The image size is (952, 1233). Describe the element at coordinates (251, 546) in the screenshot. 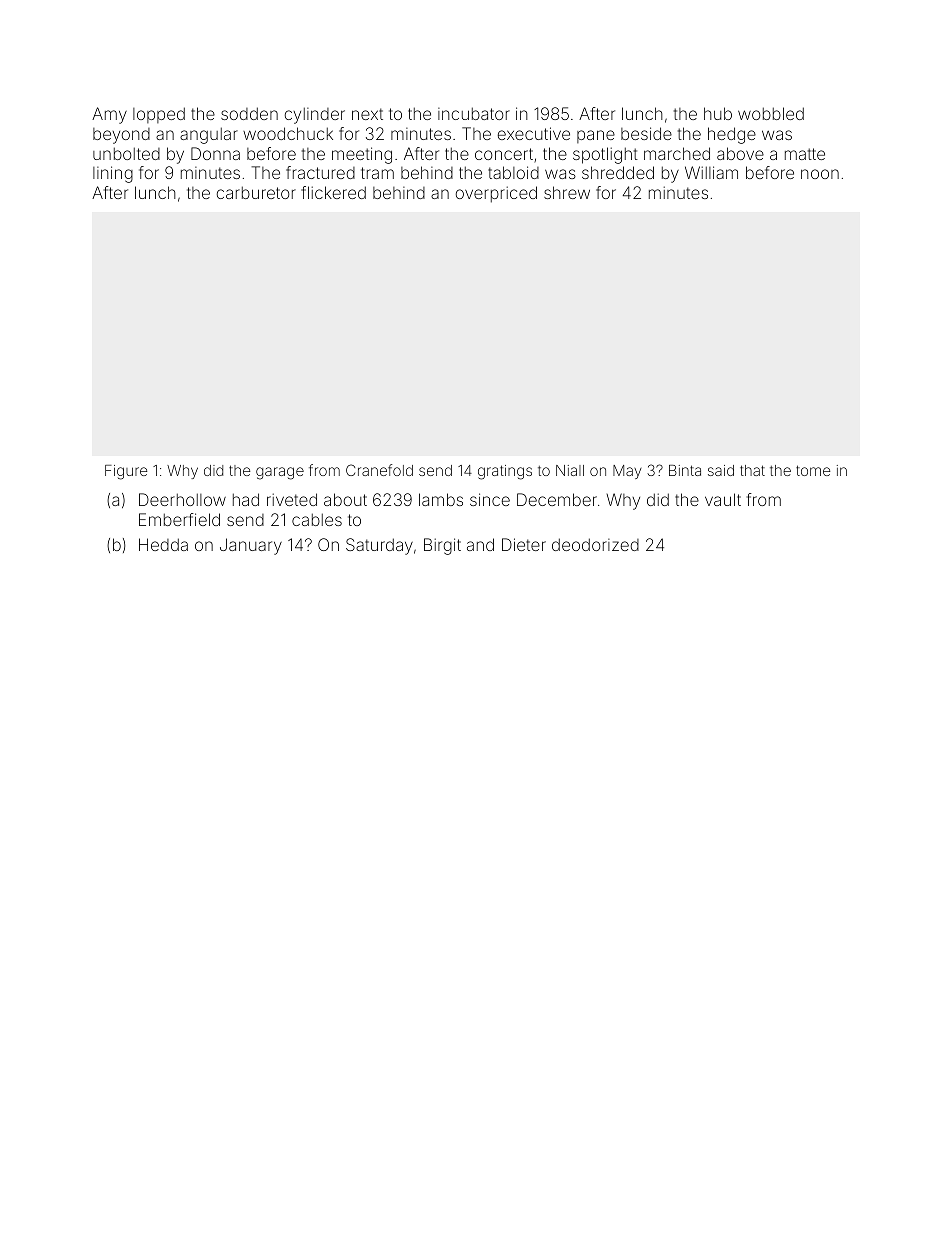

I see `January` at that location.
